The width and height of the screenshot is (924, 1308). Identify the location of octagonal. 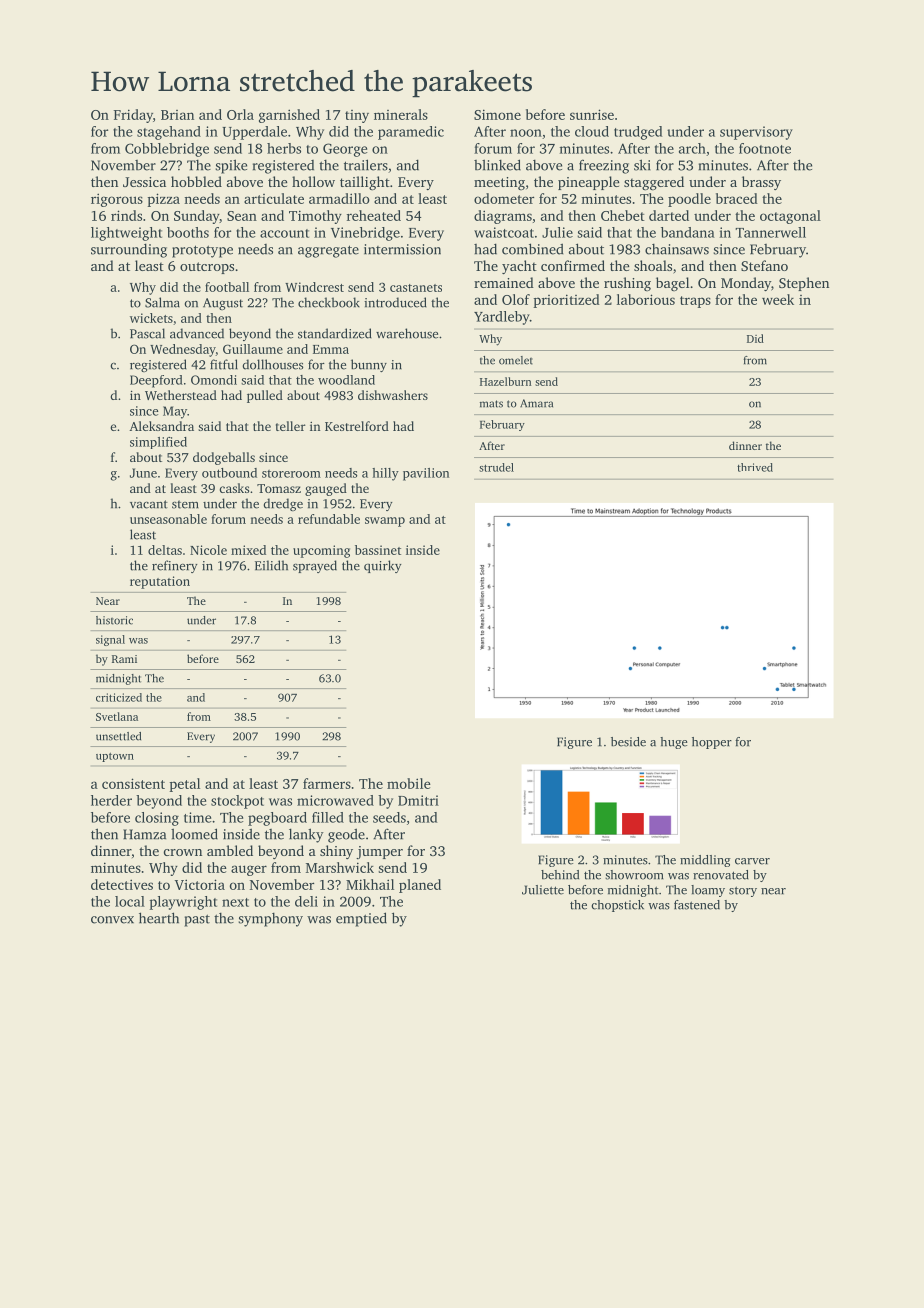
(790, 217).
